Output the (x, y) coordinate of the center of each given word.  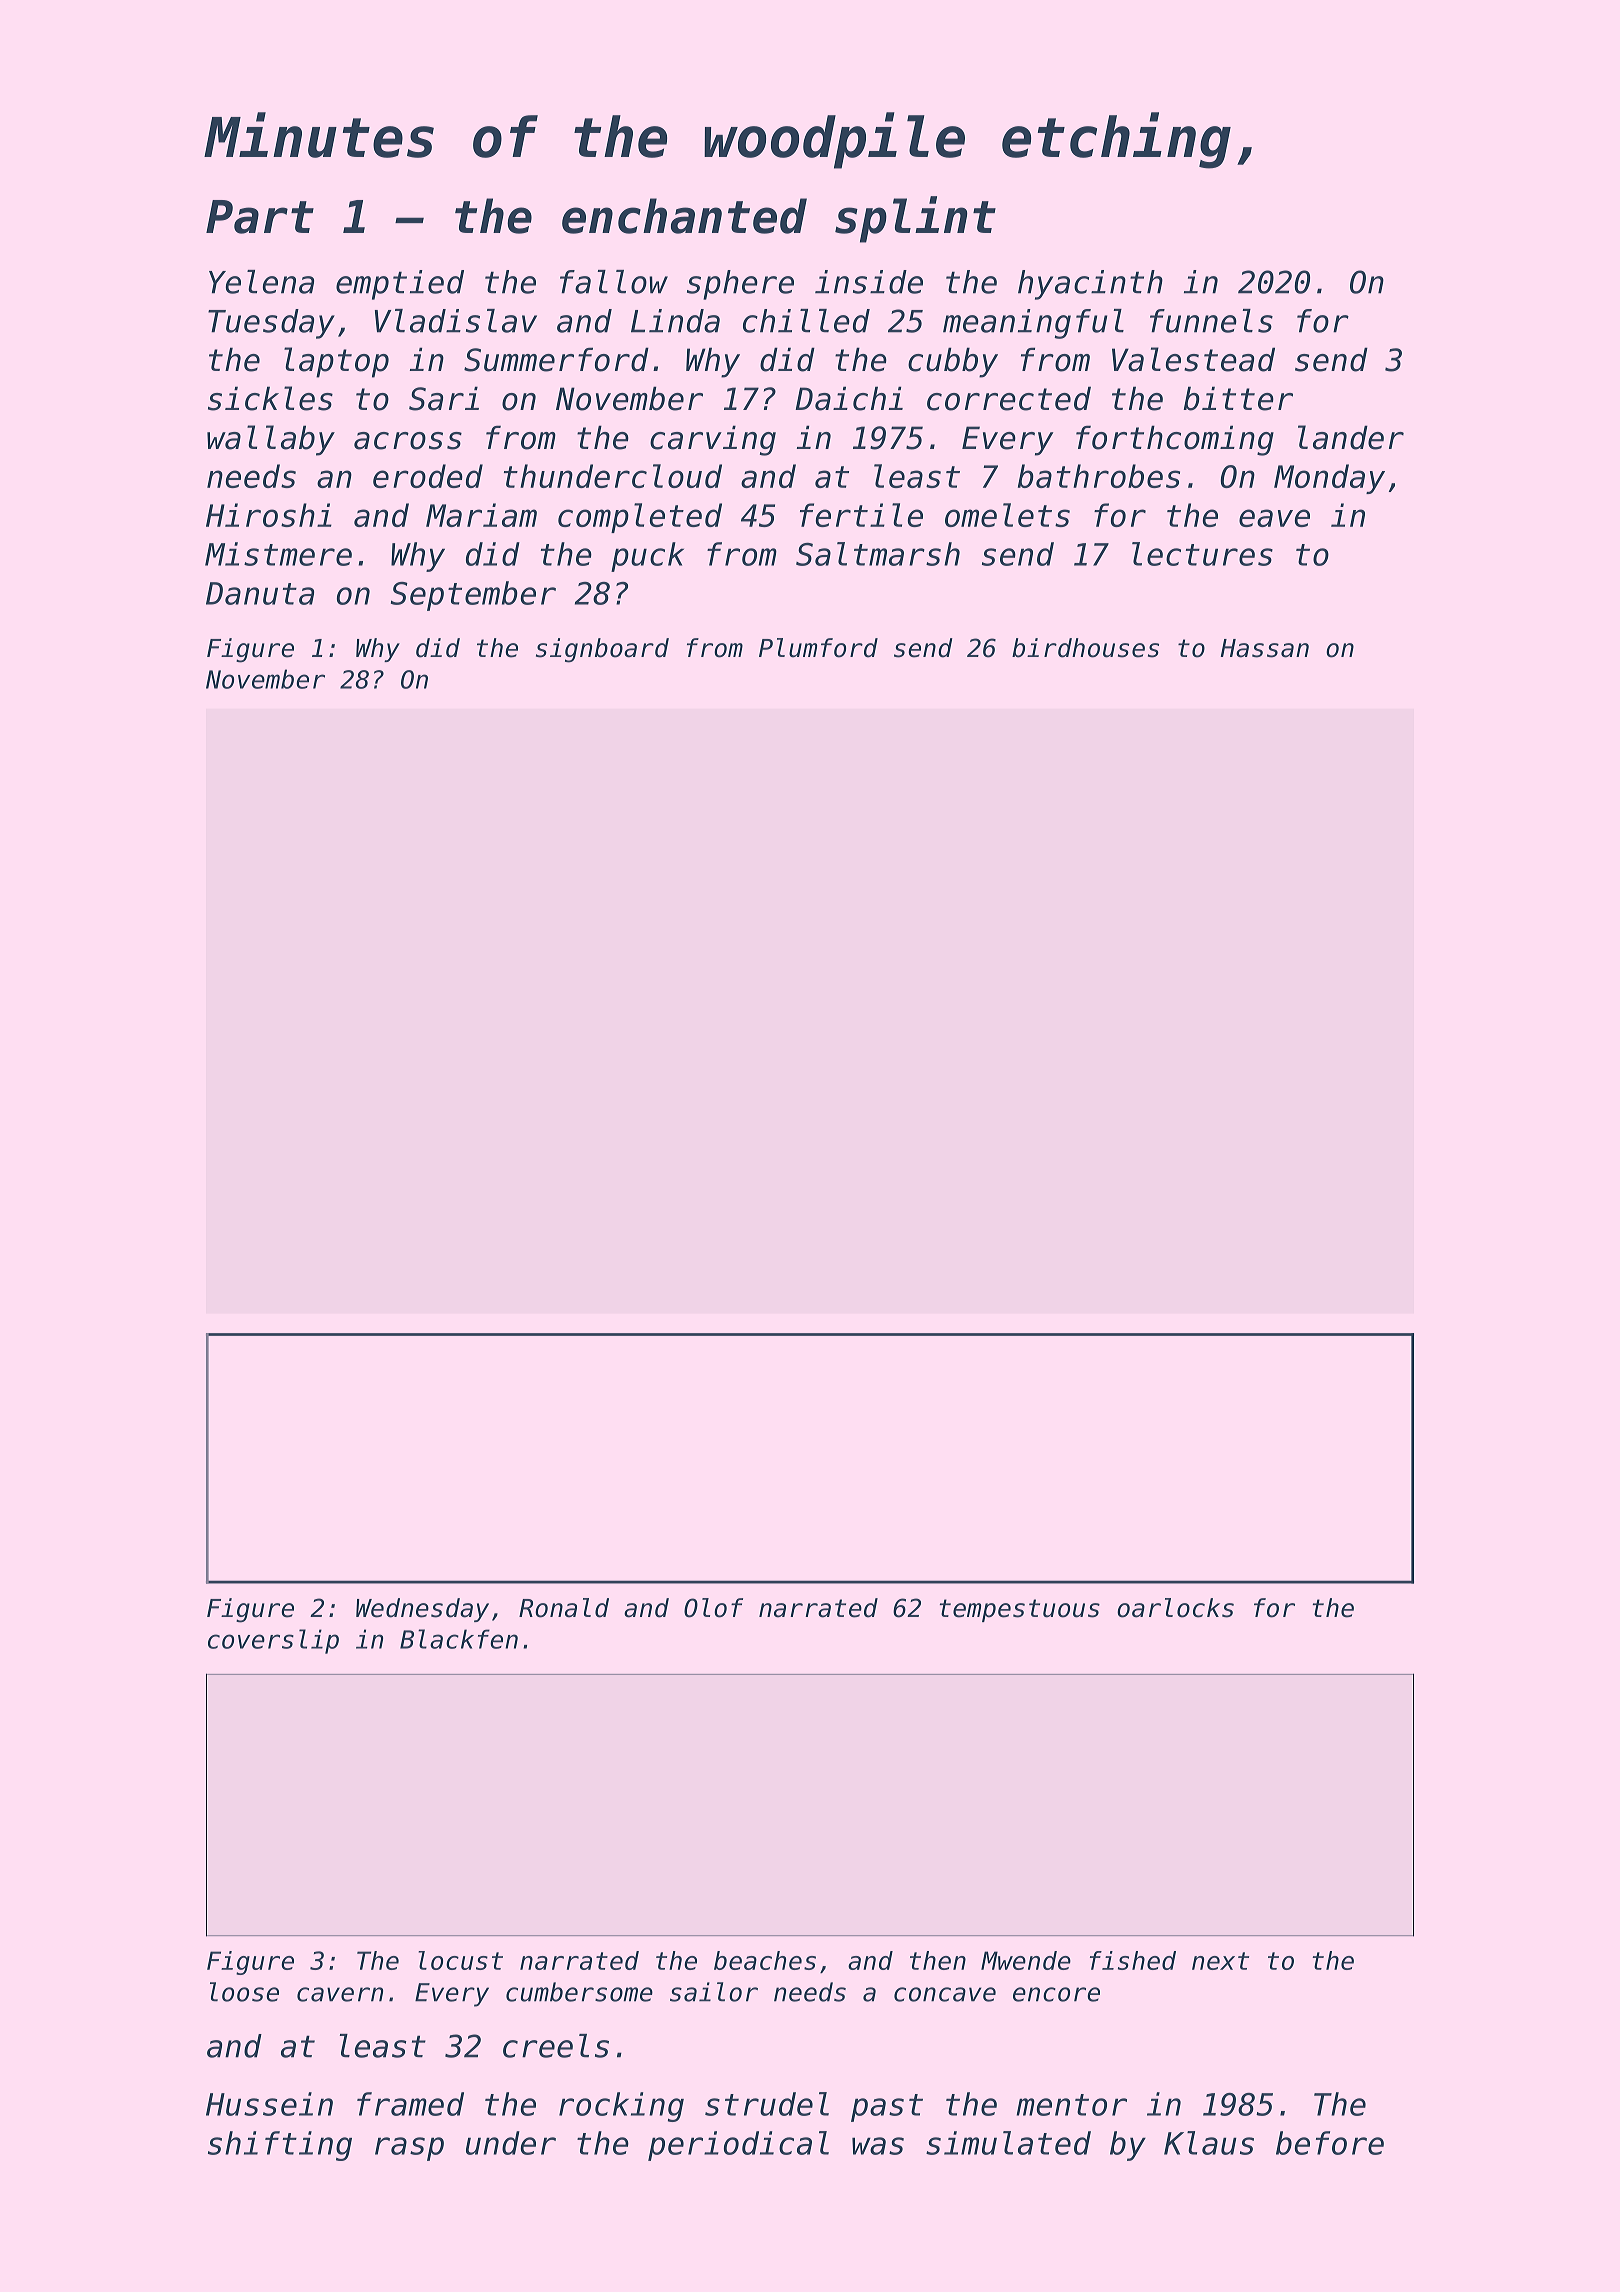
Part (260, 217)
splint (915, 219)
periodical (738, 2146)
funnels (1211, 321)
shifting (280, 2146)
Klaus (1209, 2143)
